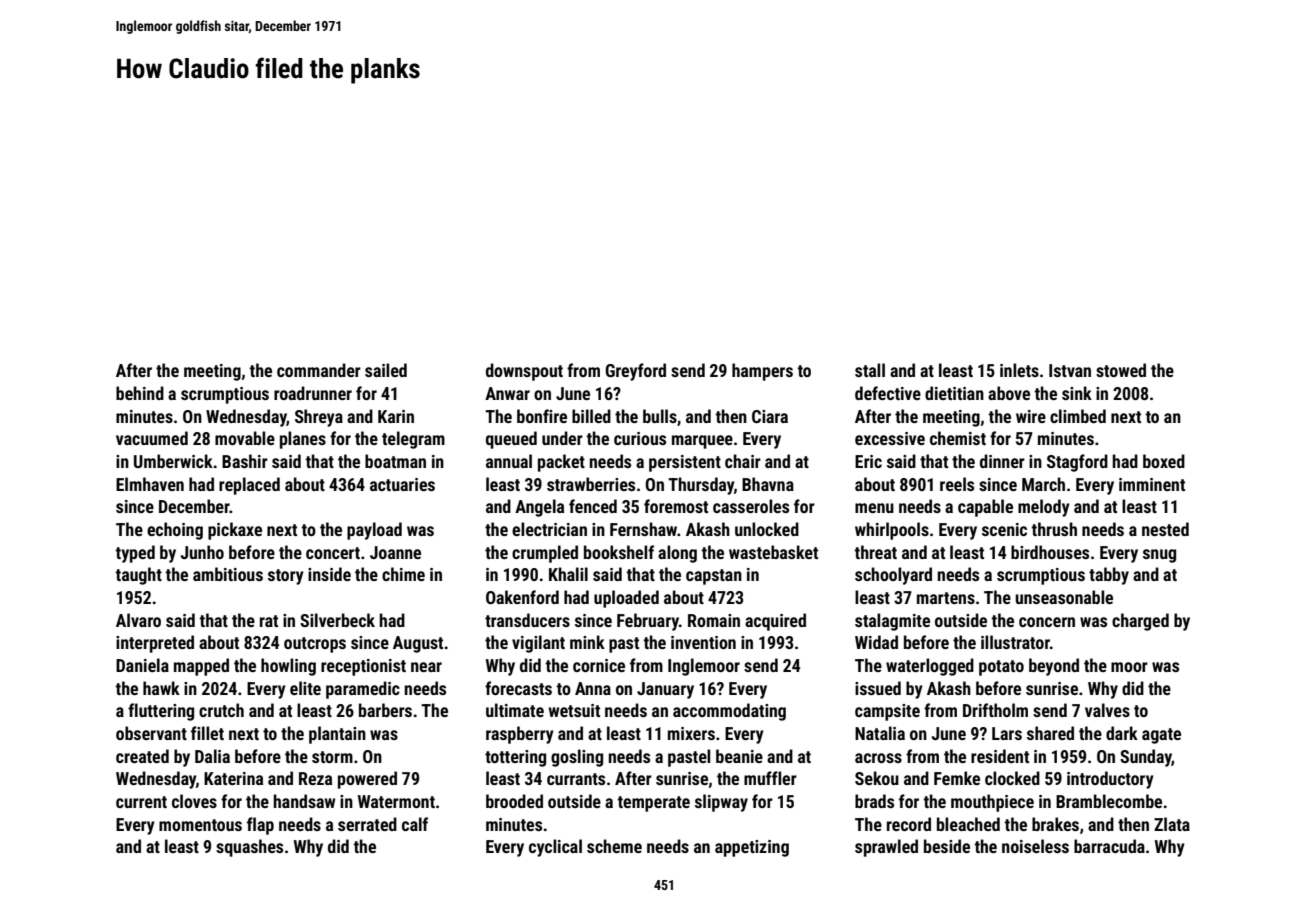 This document has width=1308, height=924. Describe the element at coordinates (141, 802) in the document. I see `current` at that location.
